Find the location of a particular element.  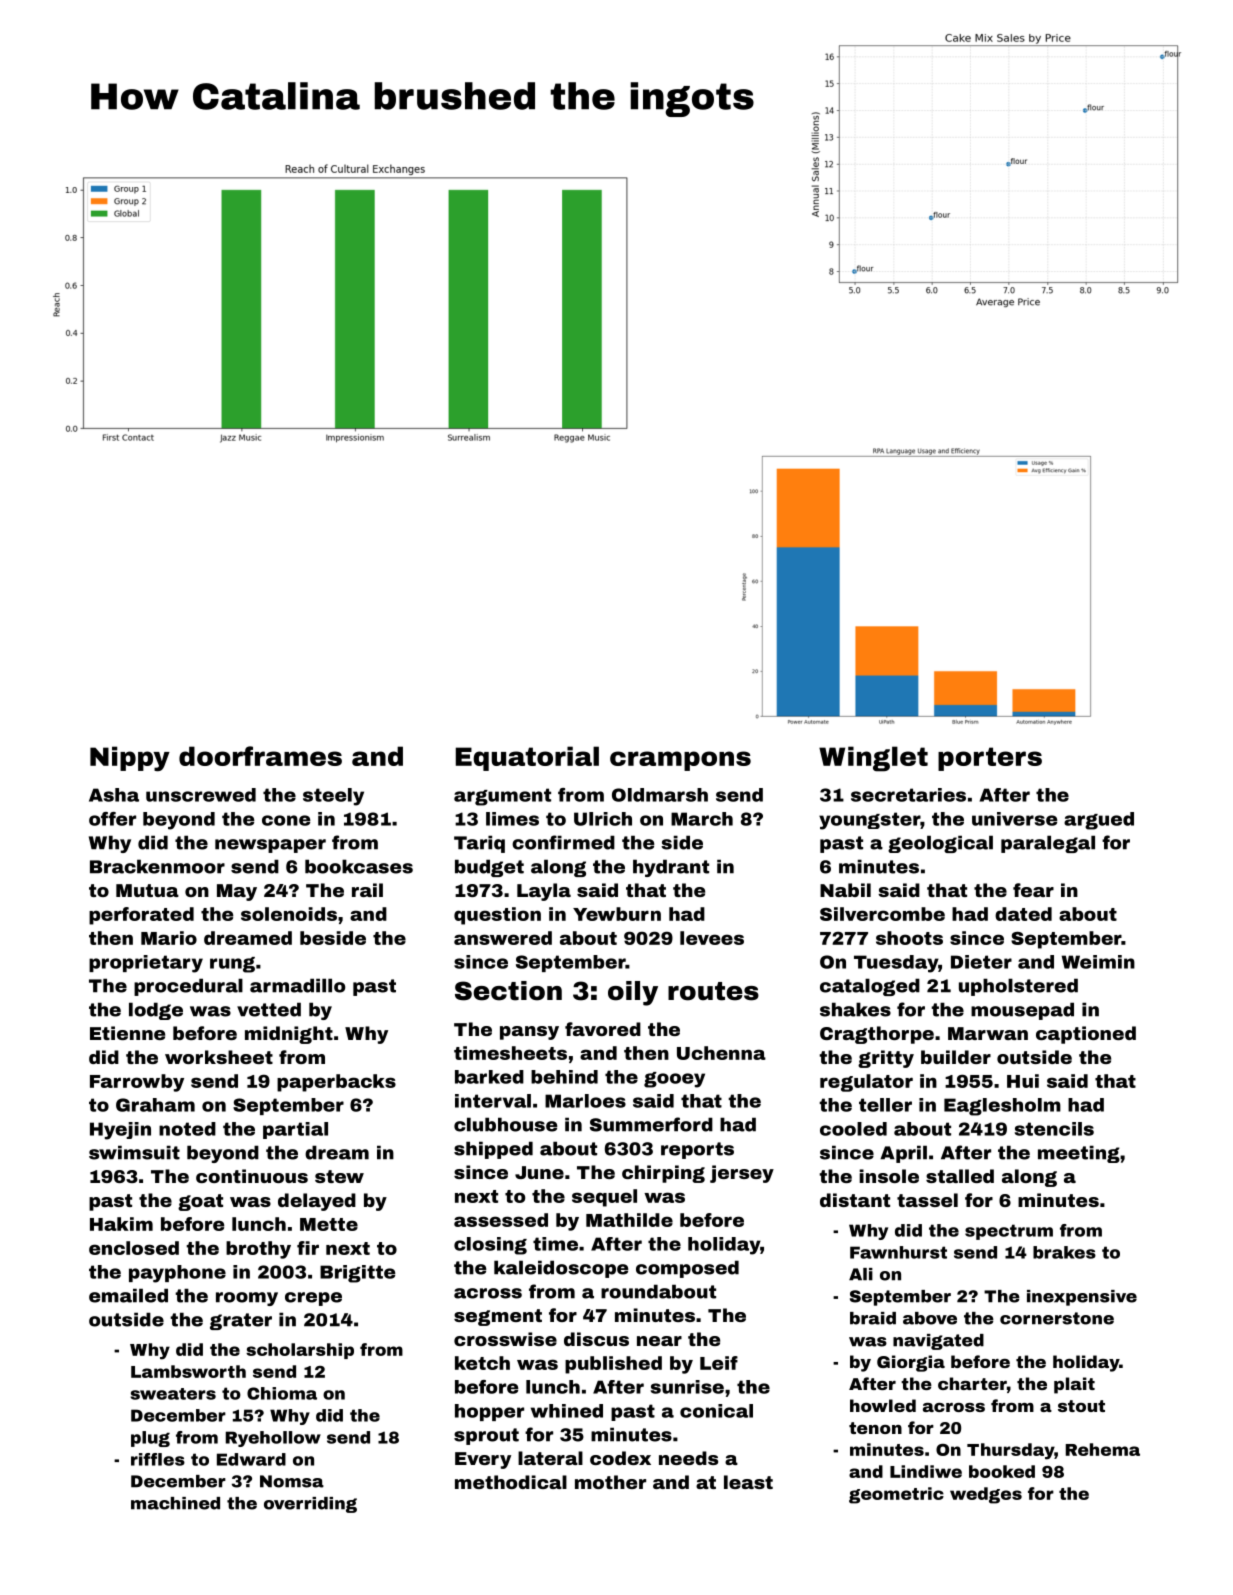

fear is located at coordinates (1033, 890).
